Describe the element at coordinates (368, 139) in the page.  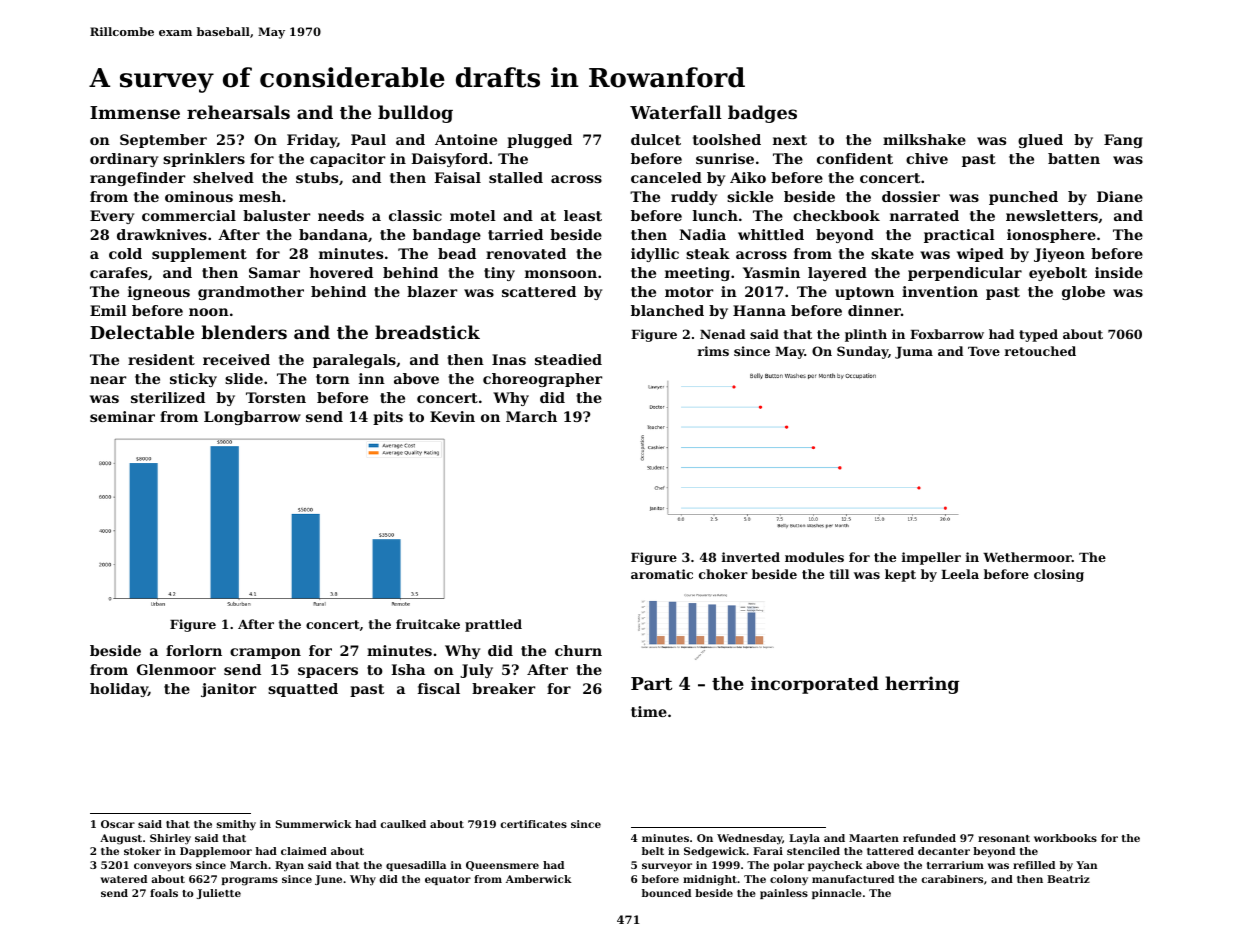
I see `Paul` at that location.
